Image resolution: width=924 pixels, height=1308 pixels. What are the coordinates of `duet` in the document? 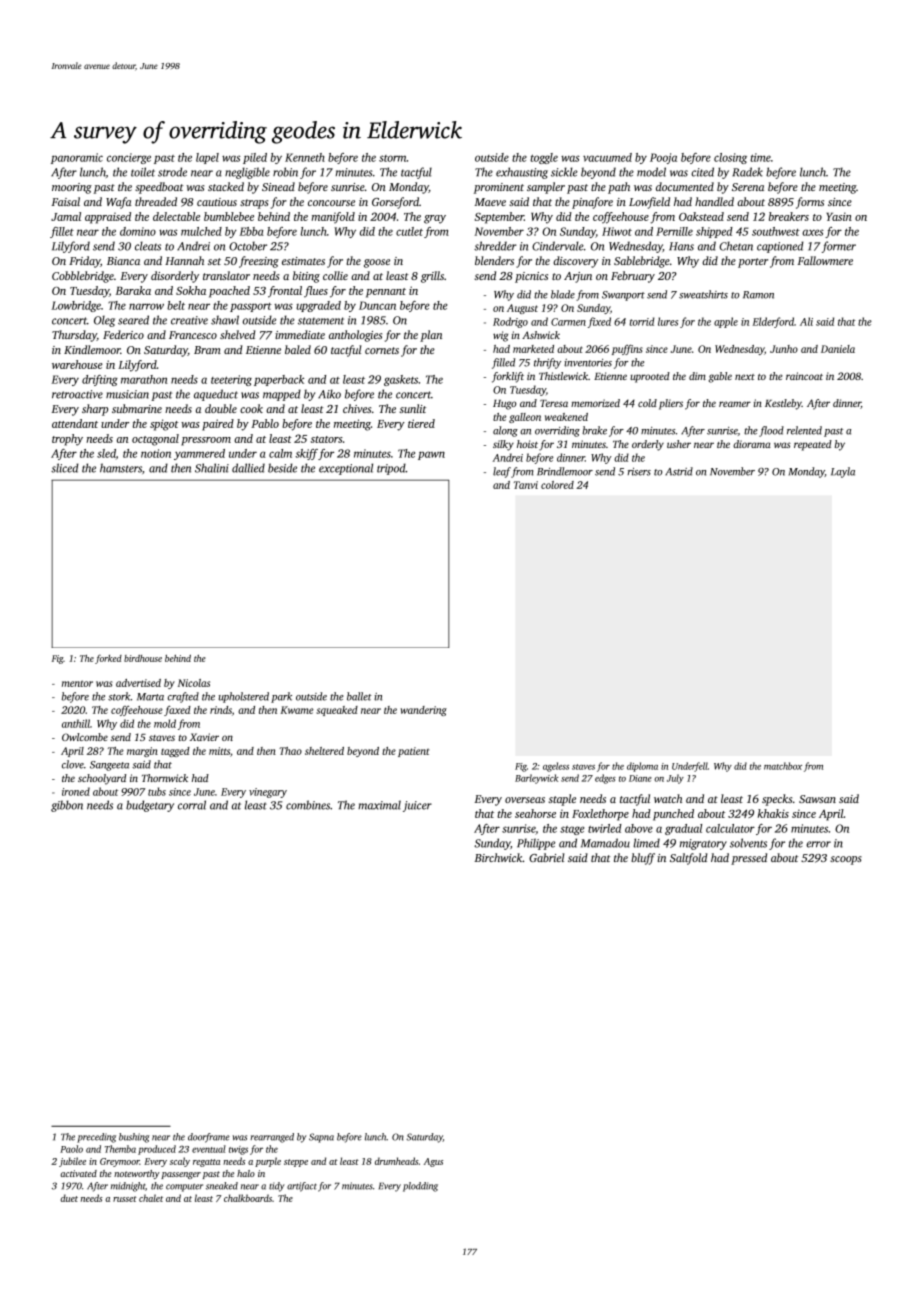 It's located at (69, 1198).
